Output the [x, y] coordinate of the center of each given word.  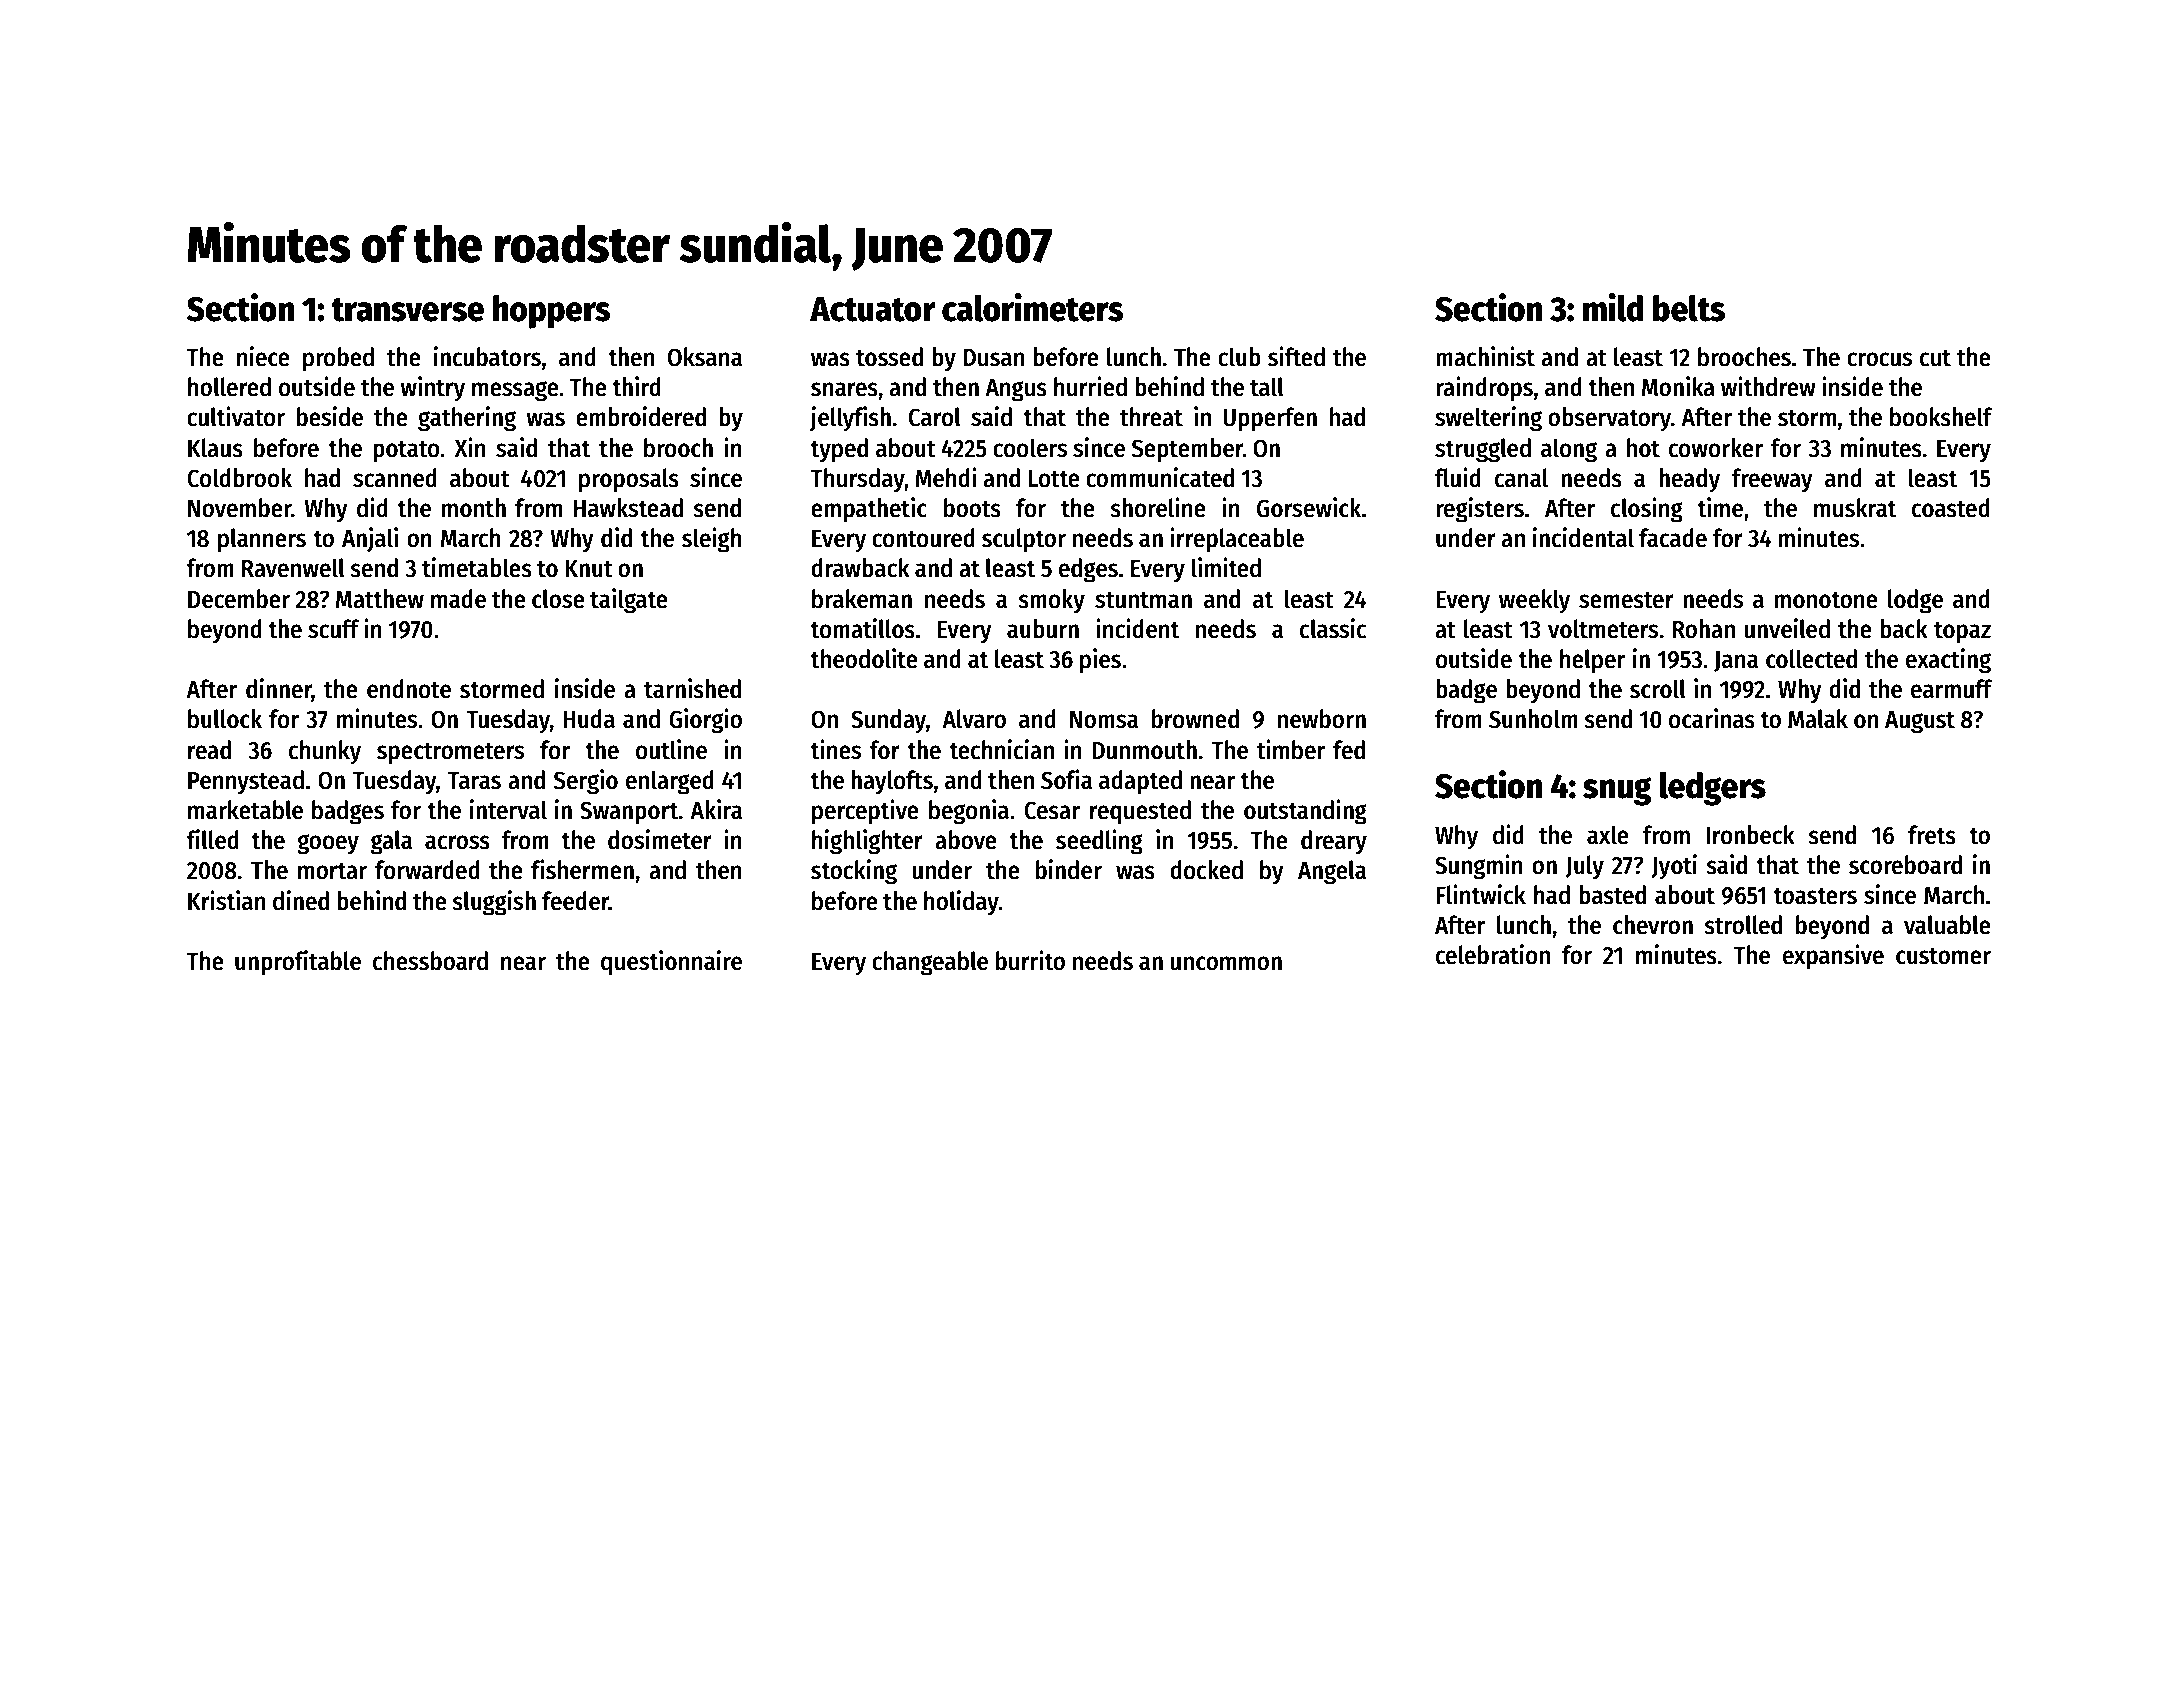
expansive [1833, 957]
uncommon [1226, 963]
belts [1689, 308]
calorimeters [1032, 307]
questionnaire [671, 963]
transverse [407, 310]
